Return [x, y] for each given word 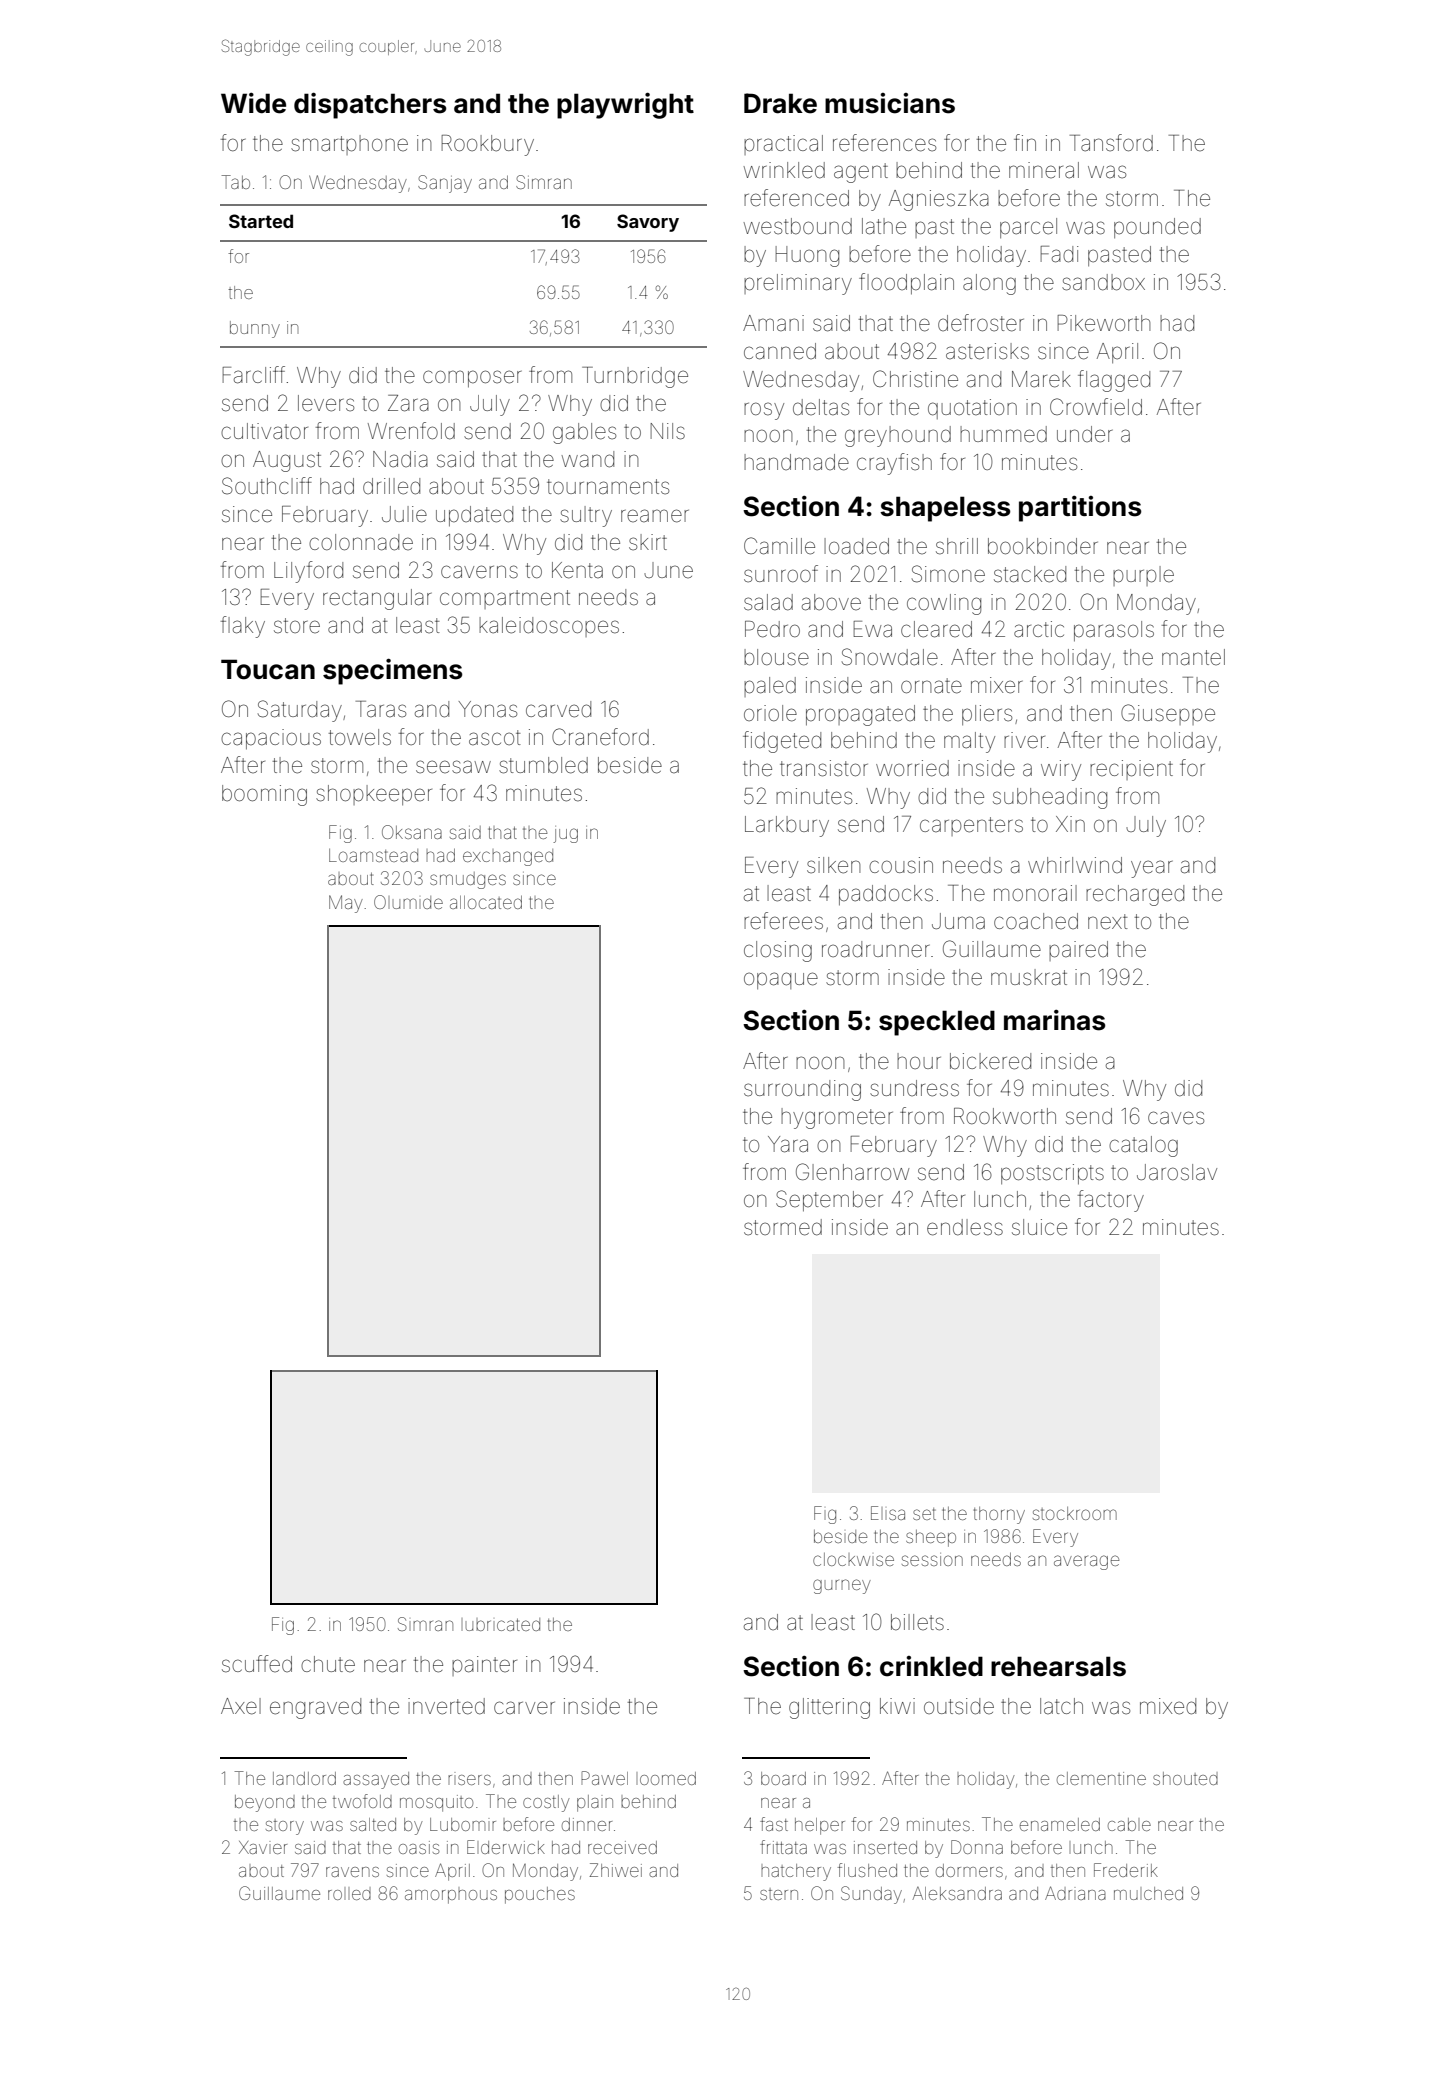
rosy [764, 411]
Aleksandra [957, 1893]
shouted [1185, 1778]
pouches [540, 1895]
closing [778, 951]
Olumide [408, 902]
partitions [1080, 509]
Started [261, 221]
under [1084, 434]
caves [1176, 1118]
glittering [829, 1708]
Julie [404, 514]
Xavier [263, 1847]
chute [328, 1664]
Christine [915, 379]
